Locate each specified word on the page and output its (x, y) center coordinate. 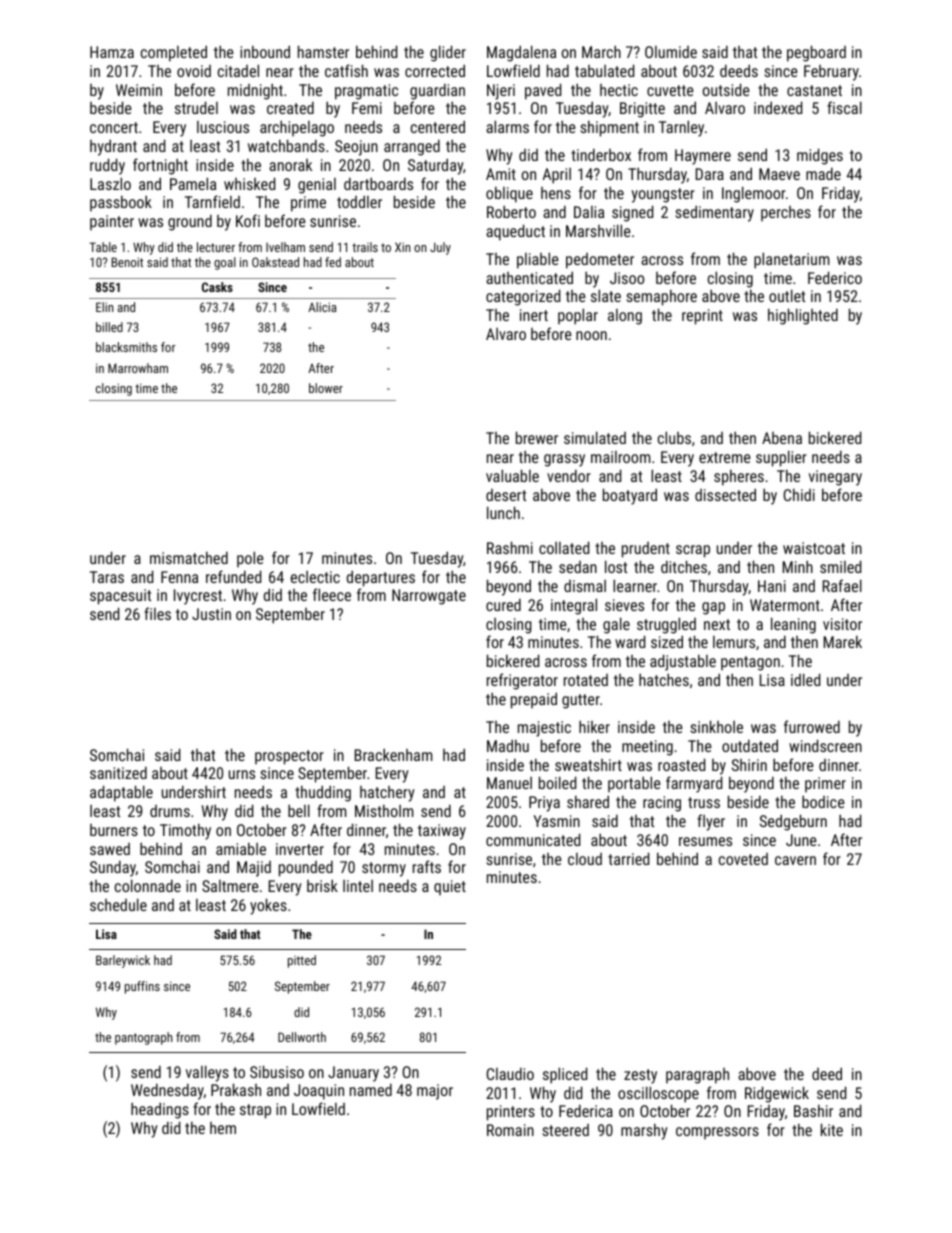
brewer (537, 437)
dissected (725, 494)
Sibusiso (277, 1071)
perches (786, 213)
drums (170, 811)
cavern (795, 860)
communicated (533, 839)
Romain (510, 1130)
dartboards (378, 183)
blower (326, 388)
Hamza (112, 52)
